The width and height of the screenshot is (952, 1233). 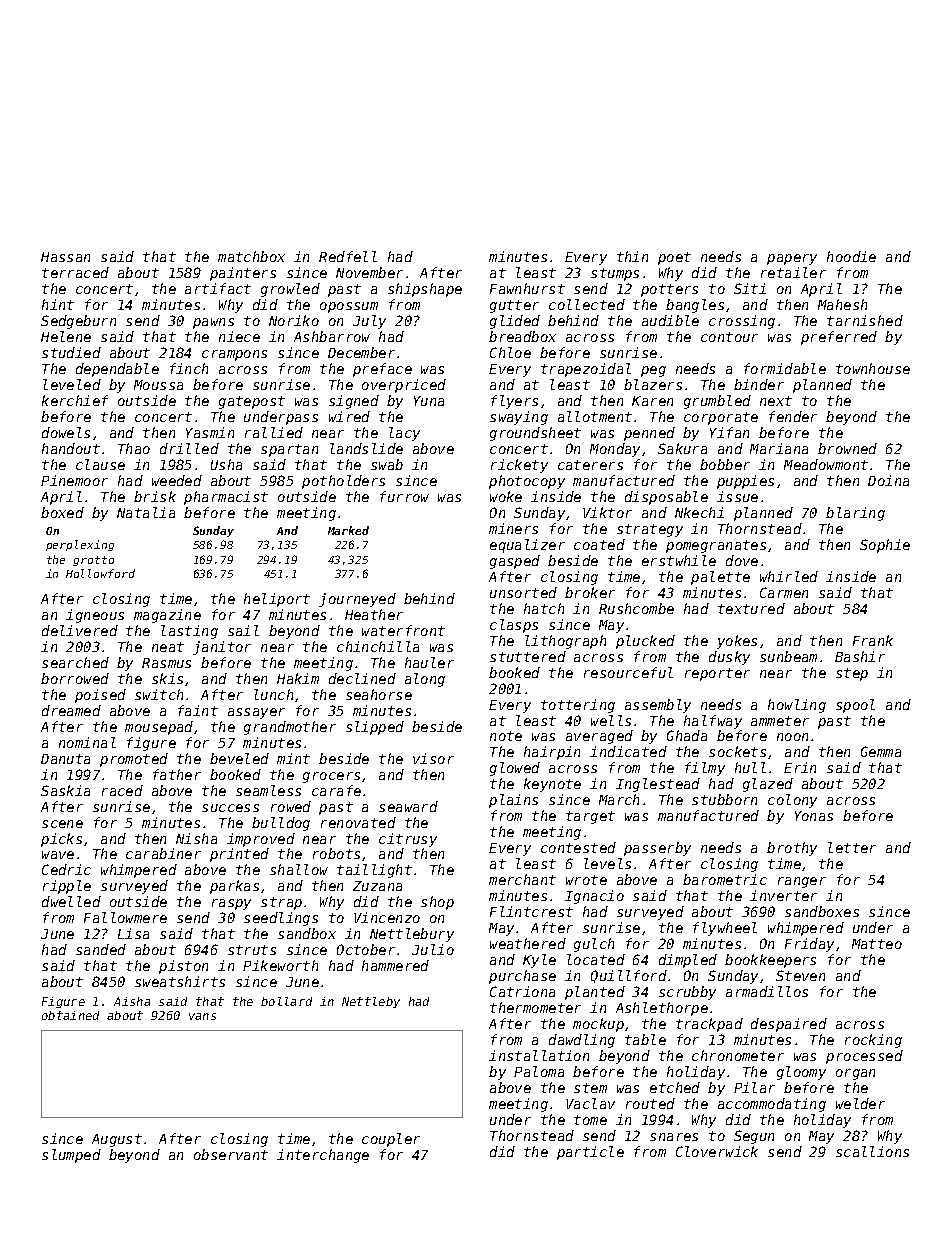 What do you see at coordinates (531, 911) in the screenshot?
I see `Flintcrest` at bounding box center [531, 911].
